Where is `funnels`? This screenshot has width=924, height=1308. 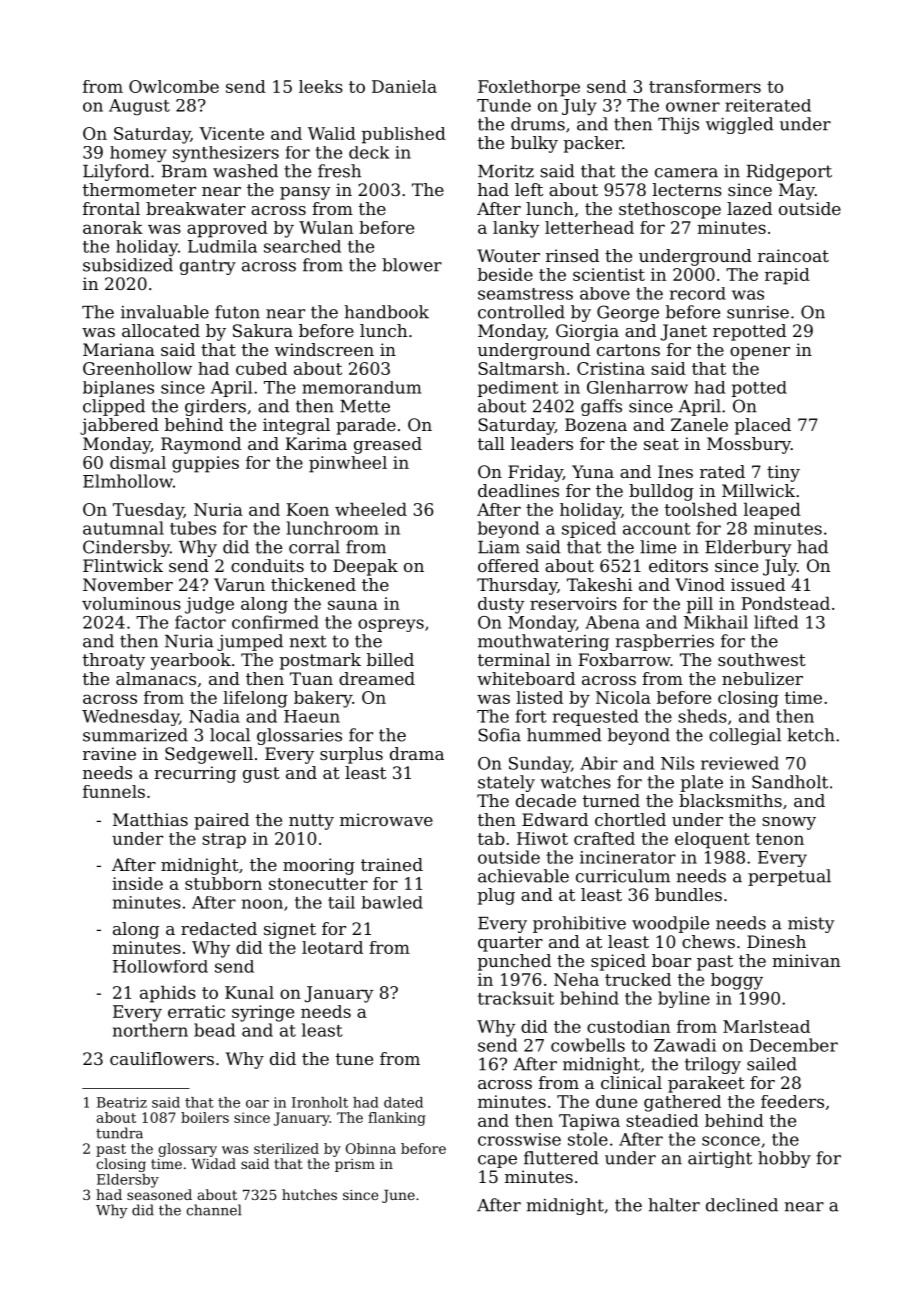 funnels is located at coordinates (114, 791).
